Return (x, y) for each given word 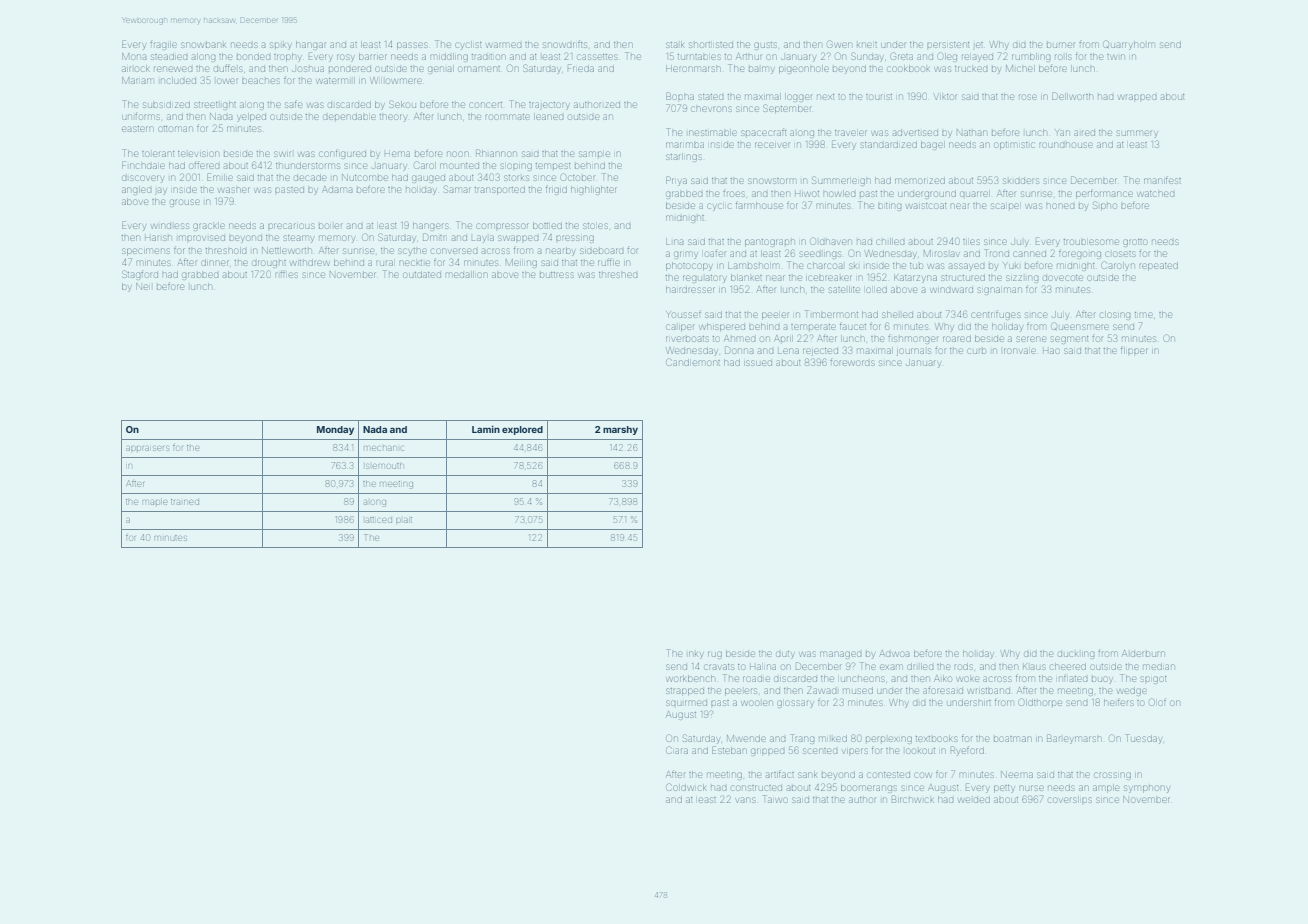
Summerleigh (841, 181)
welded (974, 800)
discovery (142, 179)
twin (1115, 57)
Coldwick (687, 787)
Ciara (677, 750)
